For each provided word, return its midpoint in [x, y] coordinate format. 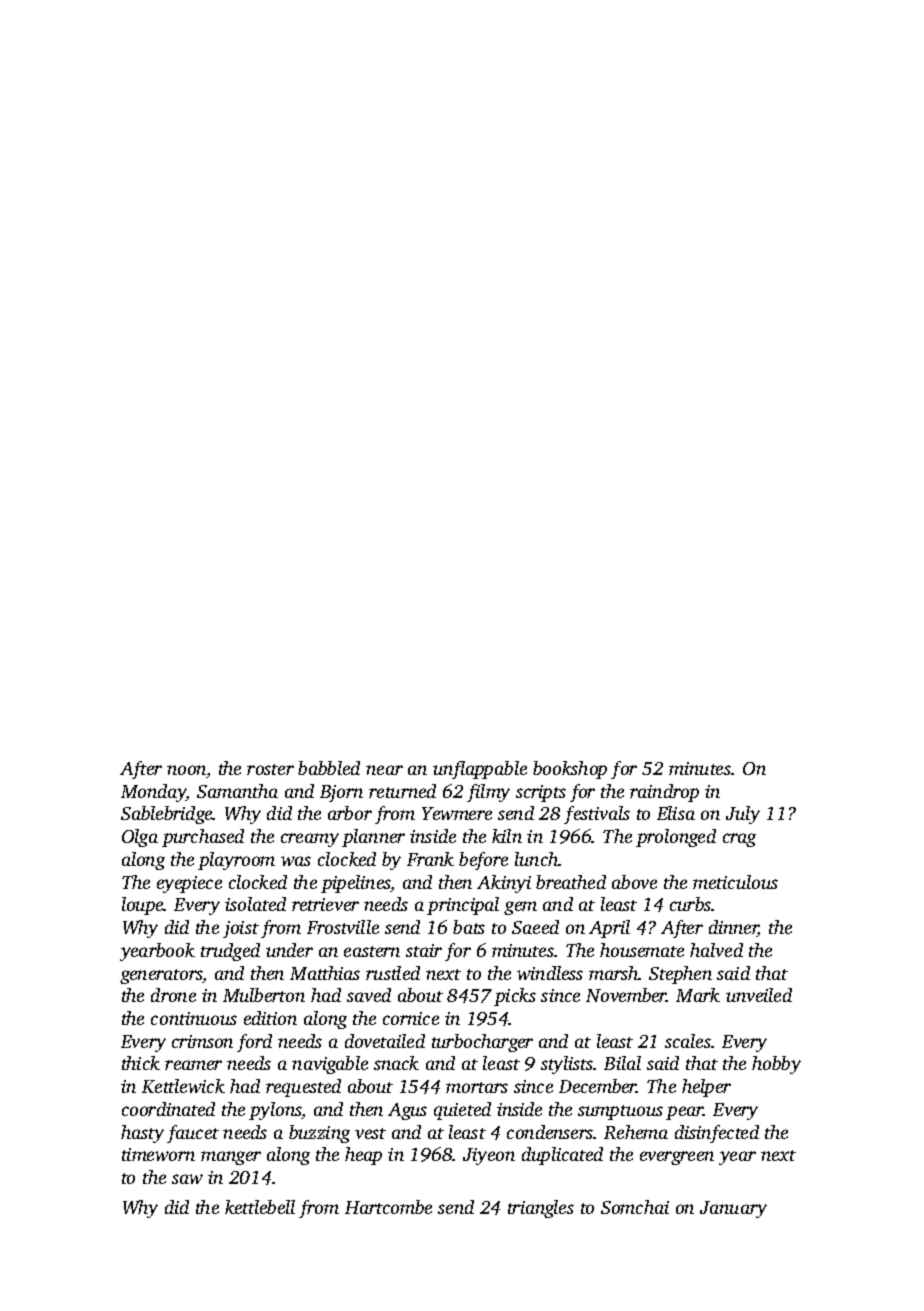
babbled [329, 768]
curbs [691, 904]
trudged [230, 952]
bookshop [570, 770]
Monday [154, 793]
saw [187, 1179]
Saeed [535, 927]
